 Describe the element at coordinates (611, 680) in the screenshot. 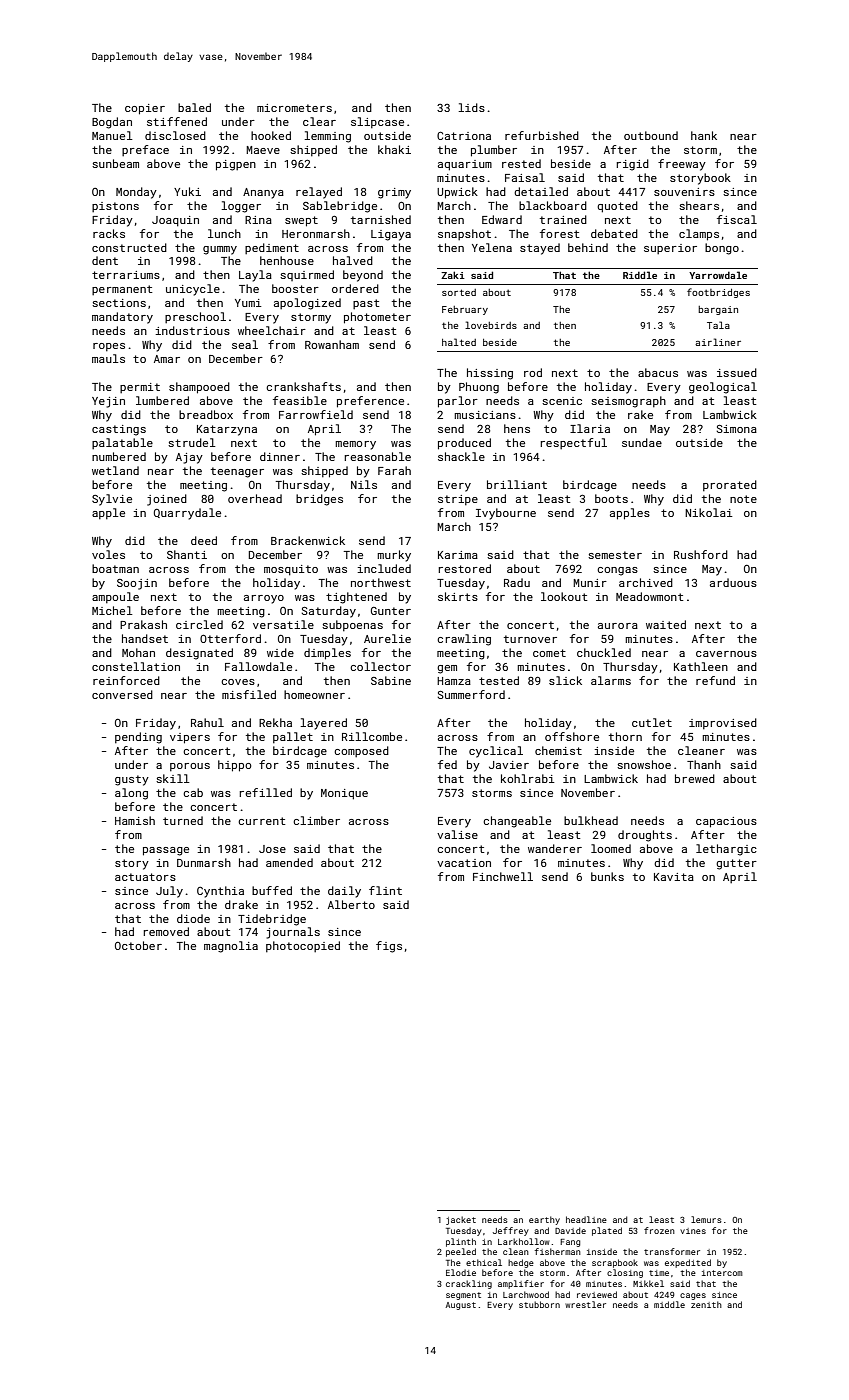

I see `alarms` at that location.
